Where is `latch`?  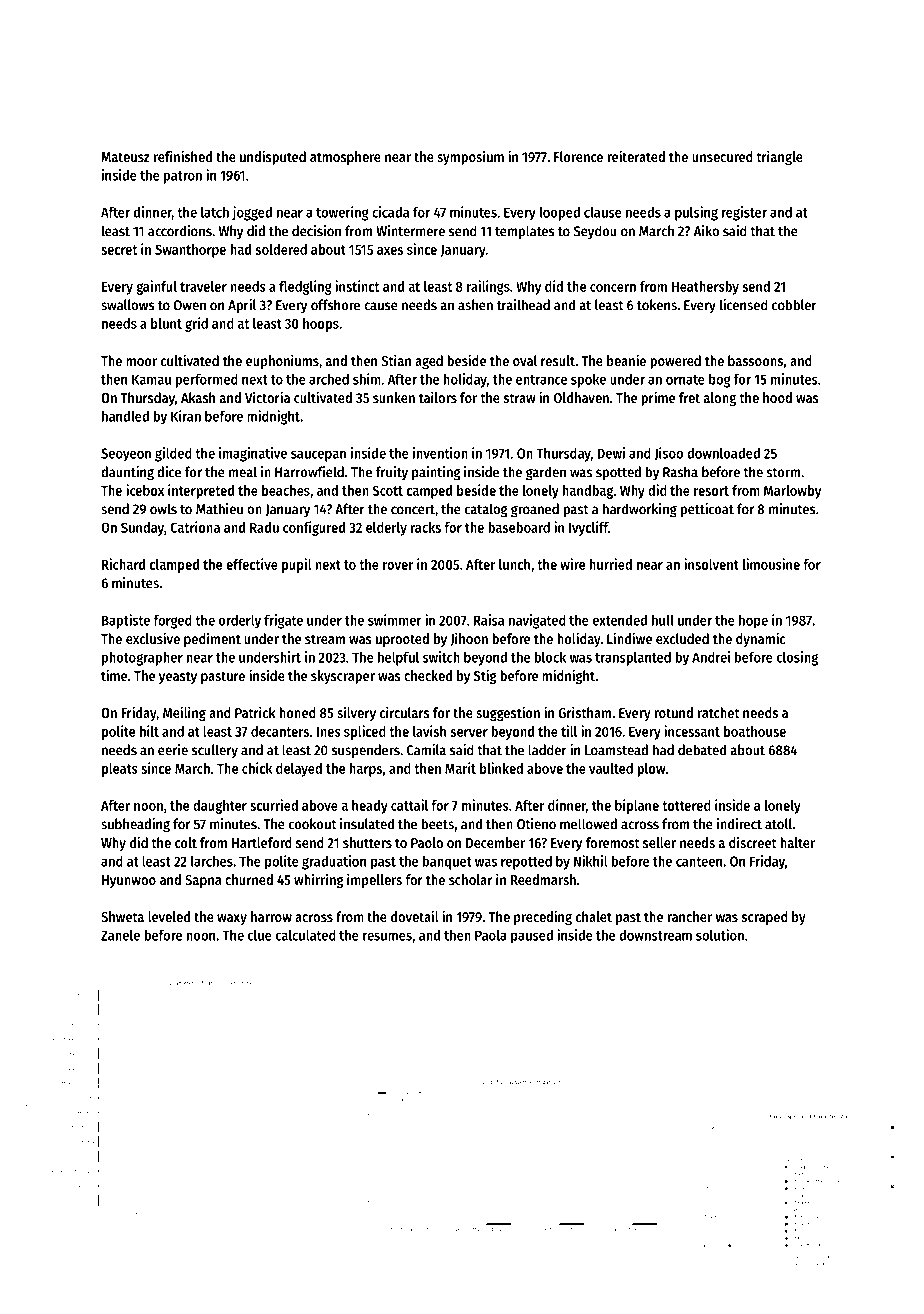
latch is located at coordinates (215, 212).
